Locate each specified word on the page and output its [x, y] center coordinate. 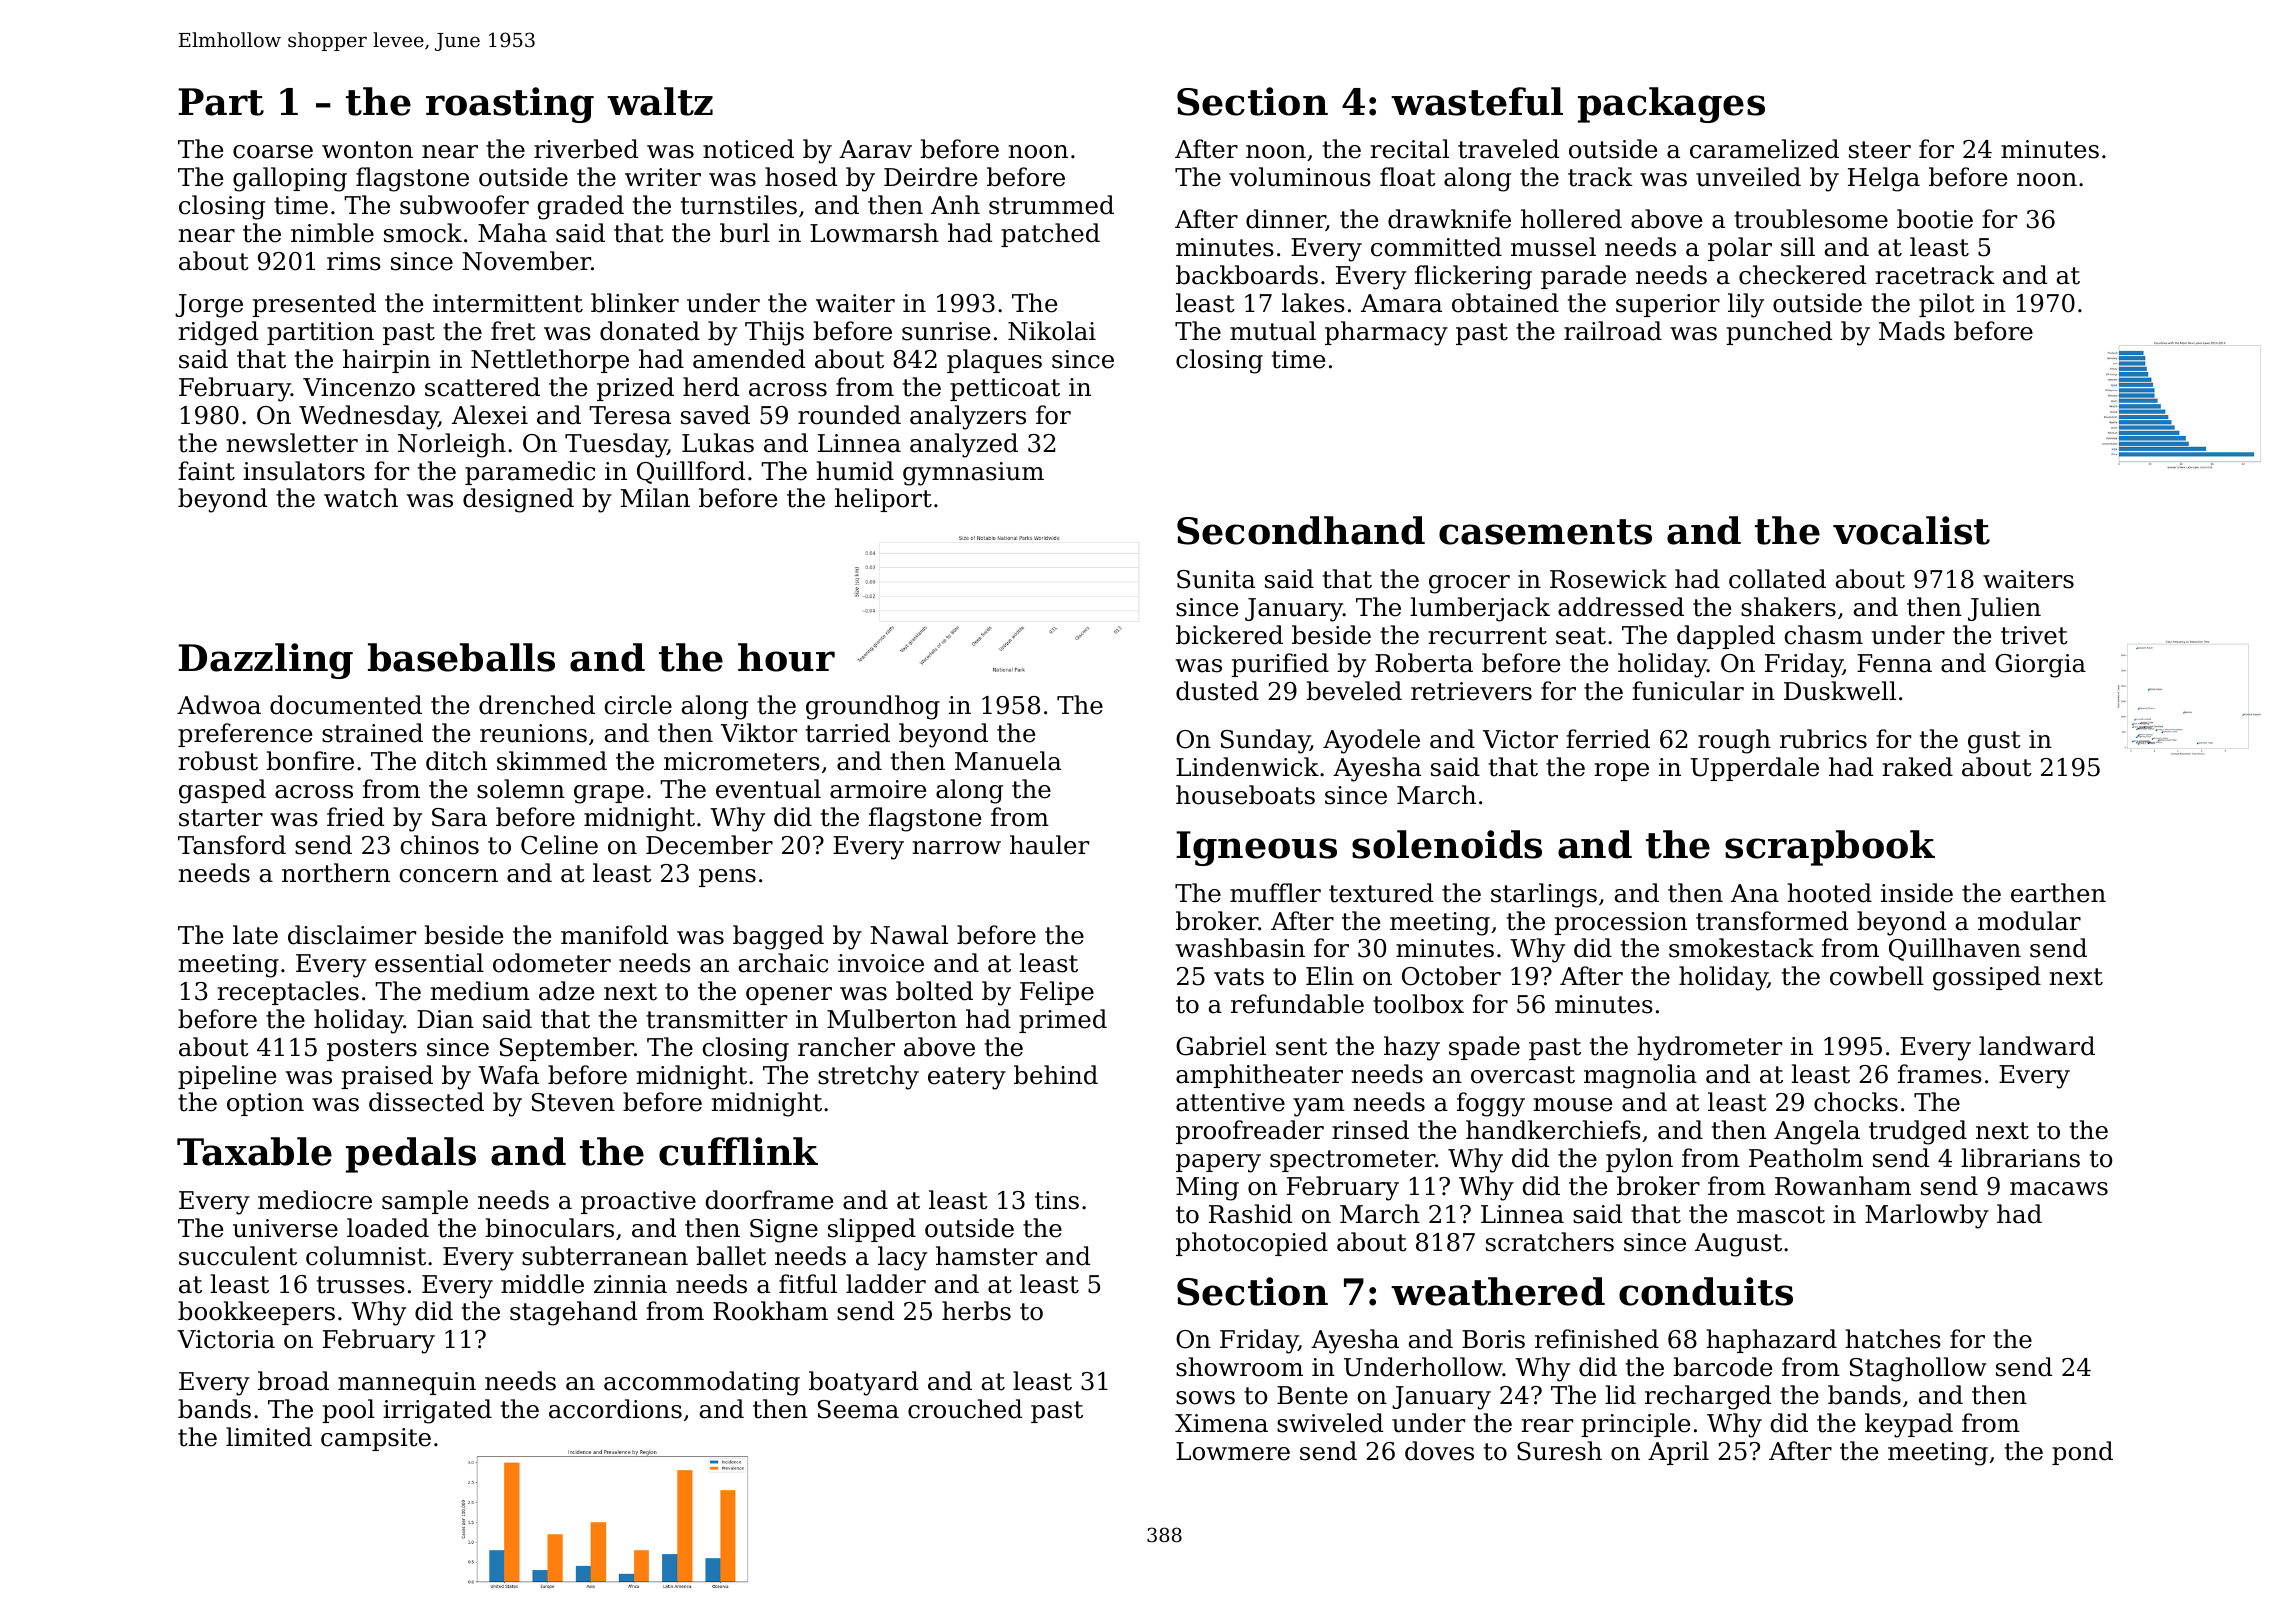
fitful [808, 1284]
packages [1671, 105]
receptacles [288, 993]
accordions [615, 1409]
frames [1940, 1074]
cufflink [738, 1151]
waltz [660, 101]
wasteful [1477, 101]
